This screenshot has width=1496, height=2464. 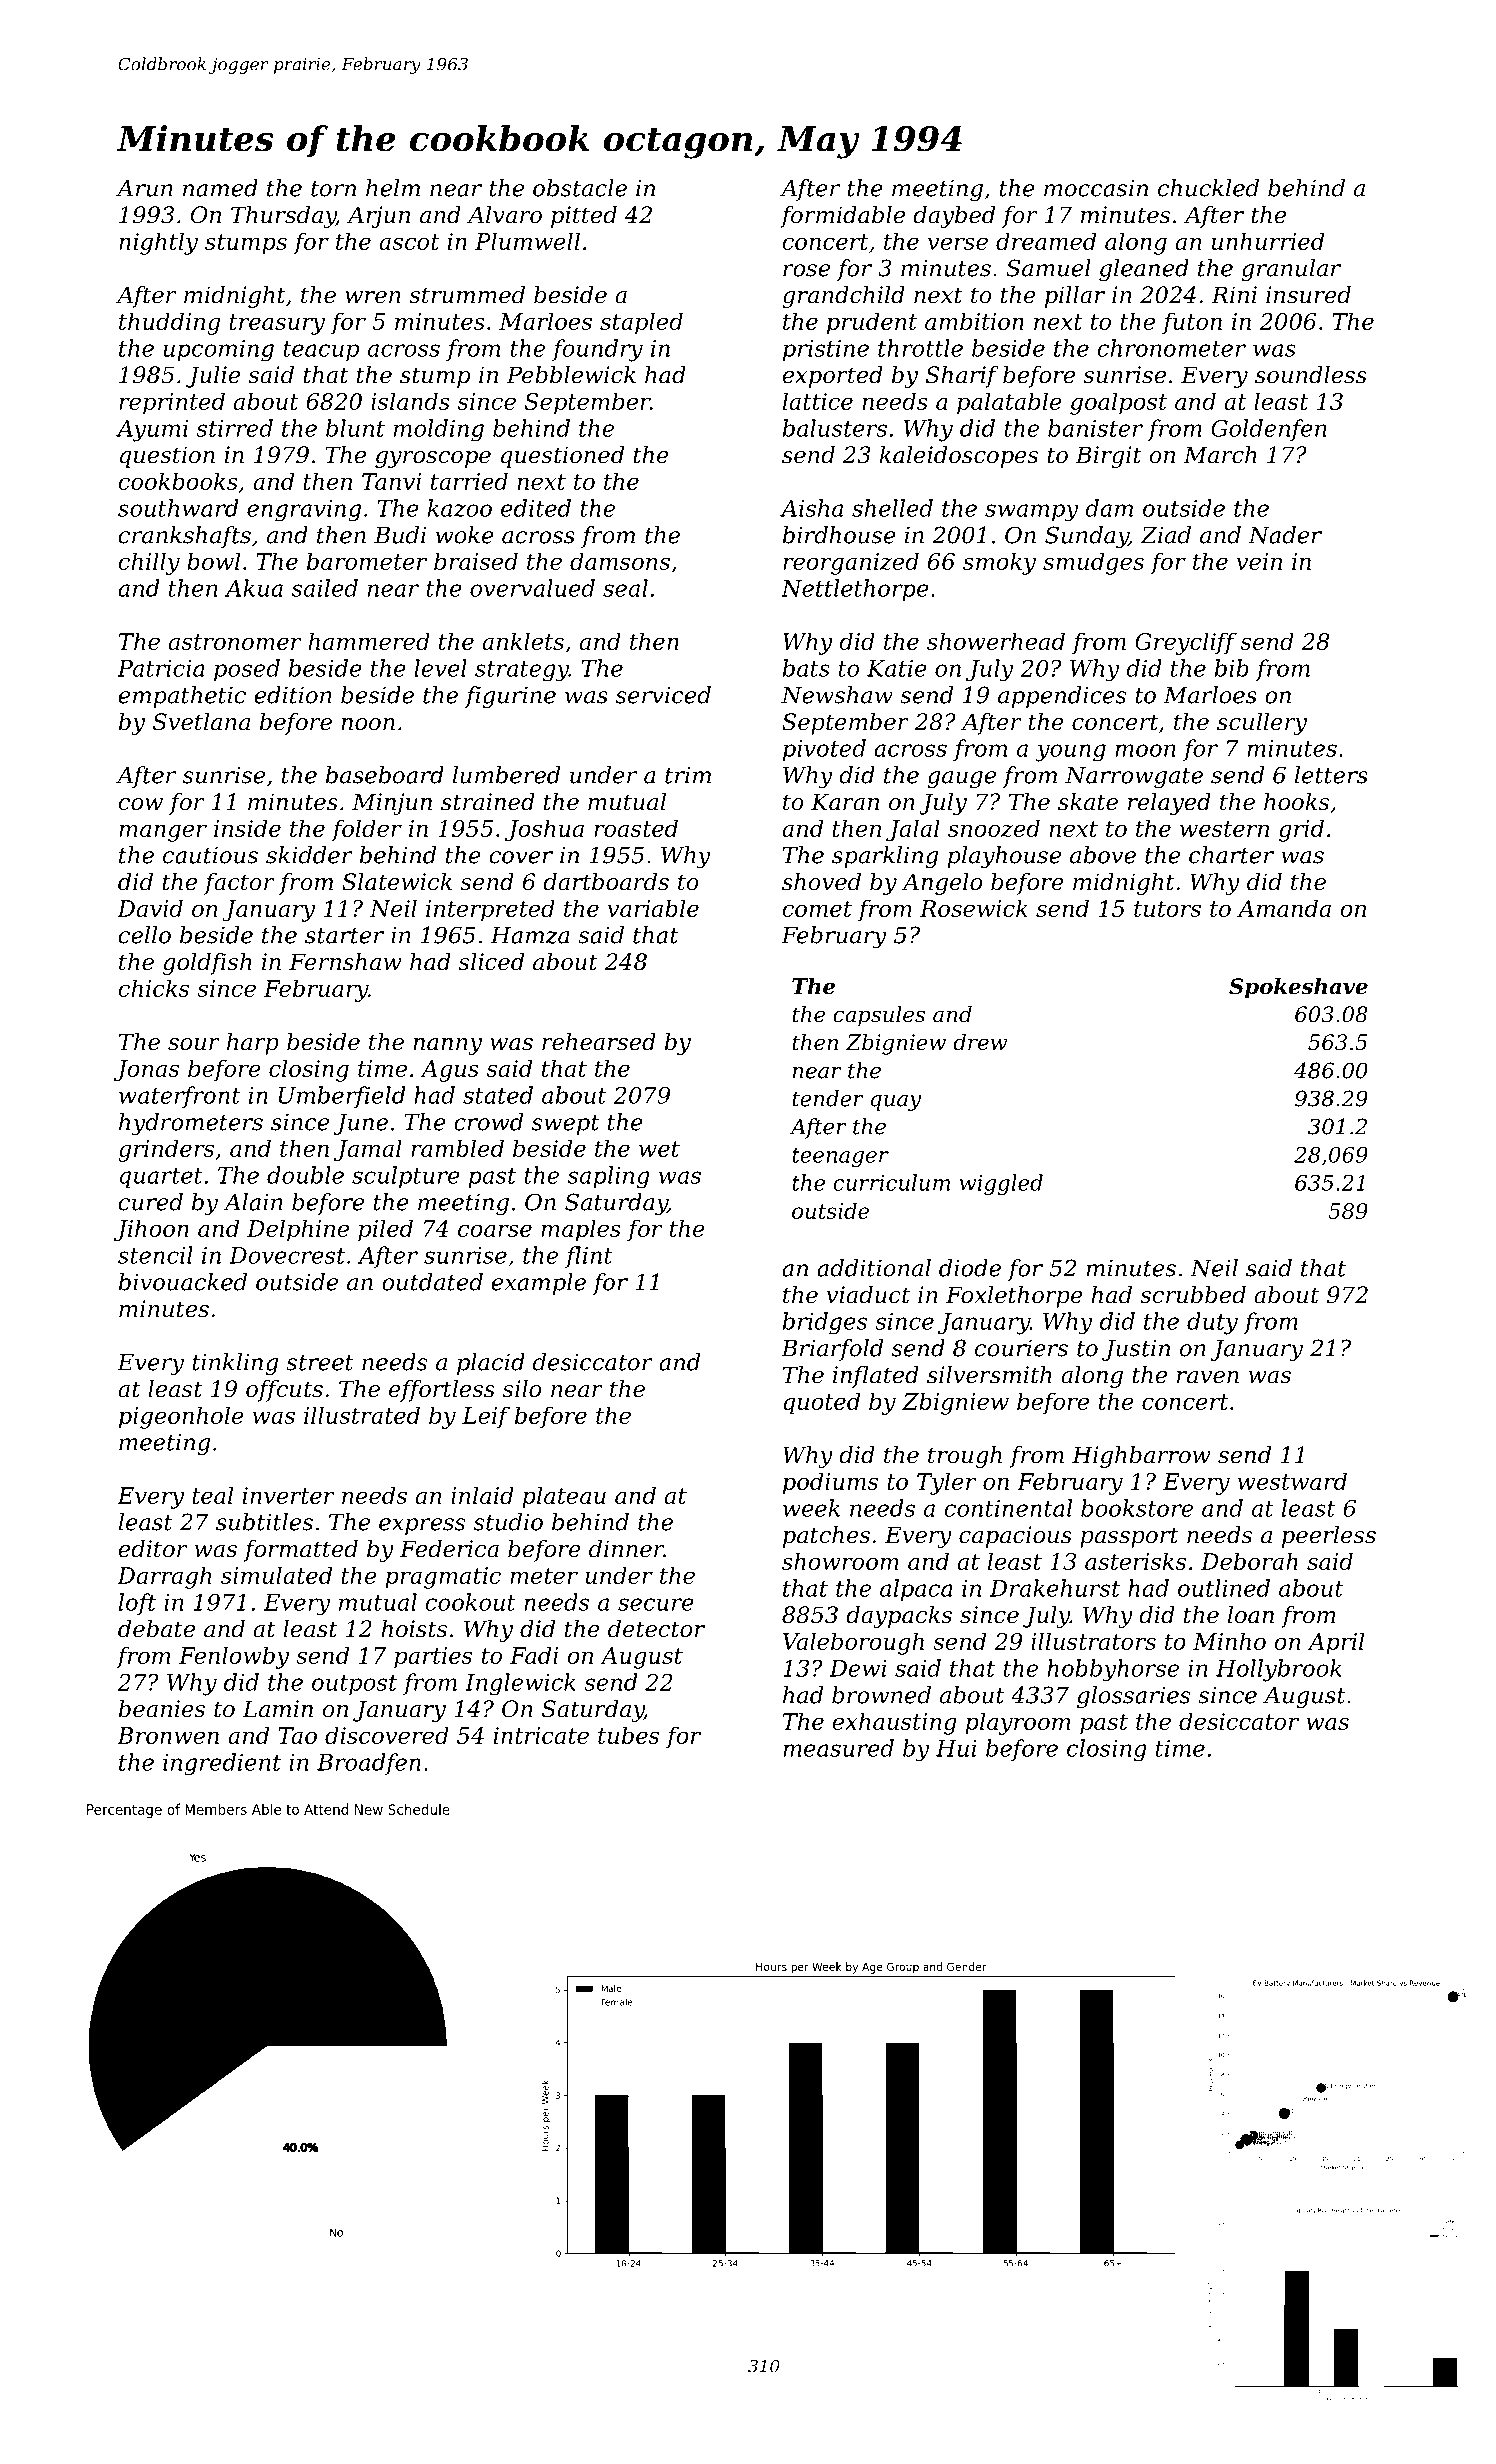 I want to click on duty, so click(x=1212, y=1323).
